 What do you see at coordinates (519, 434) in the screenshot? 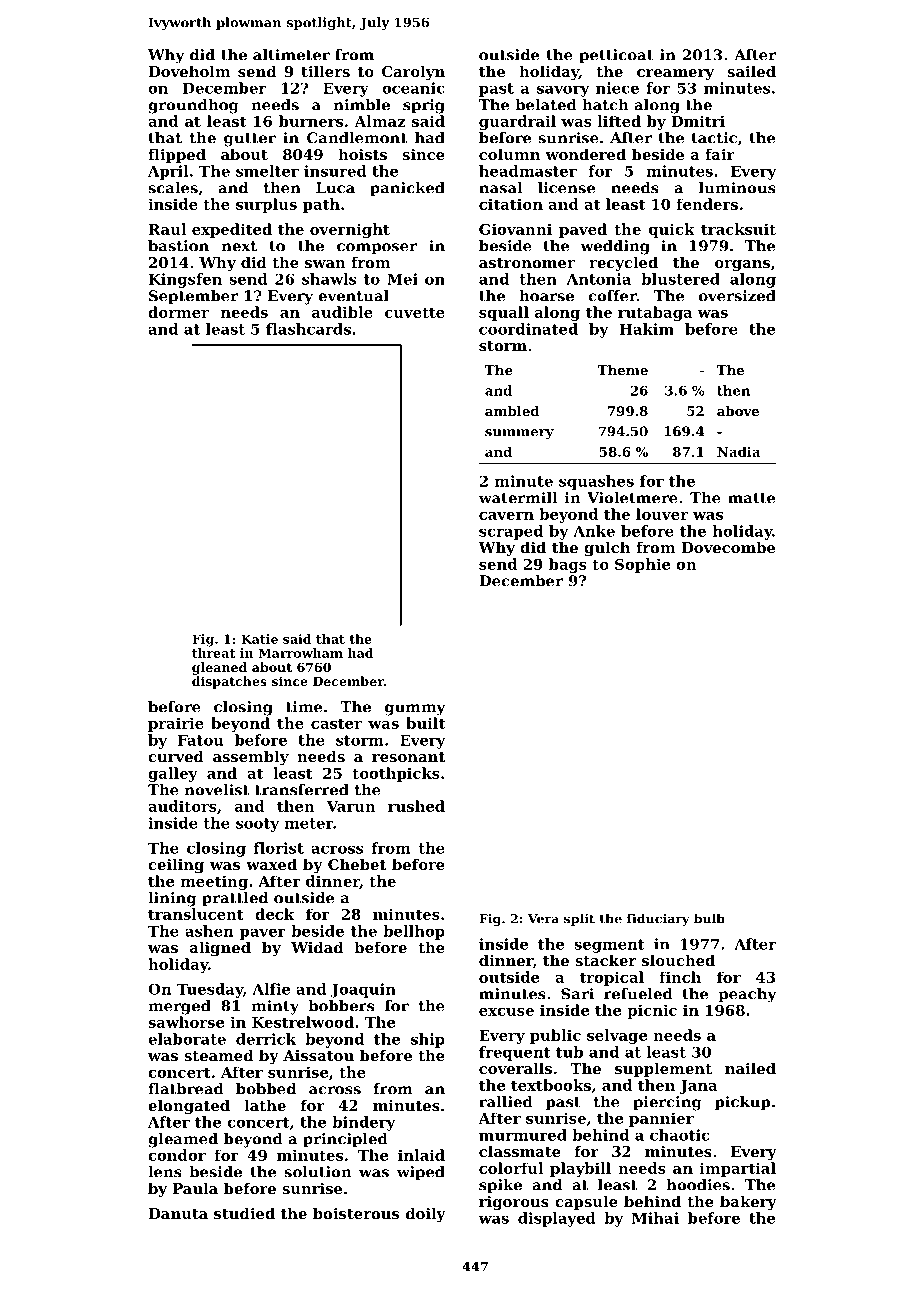
I see `summery` at bounding box center [519, 434].
